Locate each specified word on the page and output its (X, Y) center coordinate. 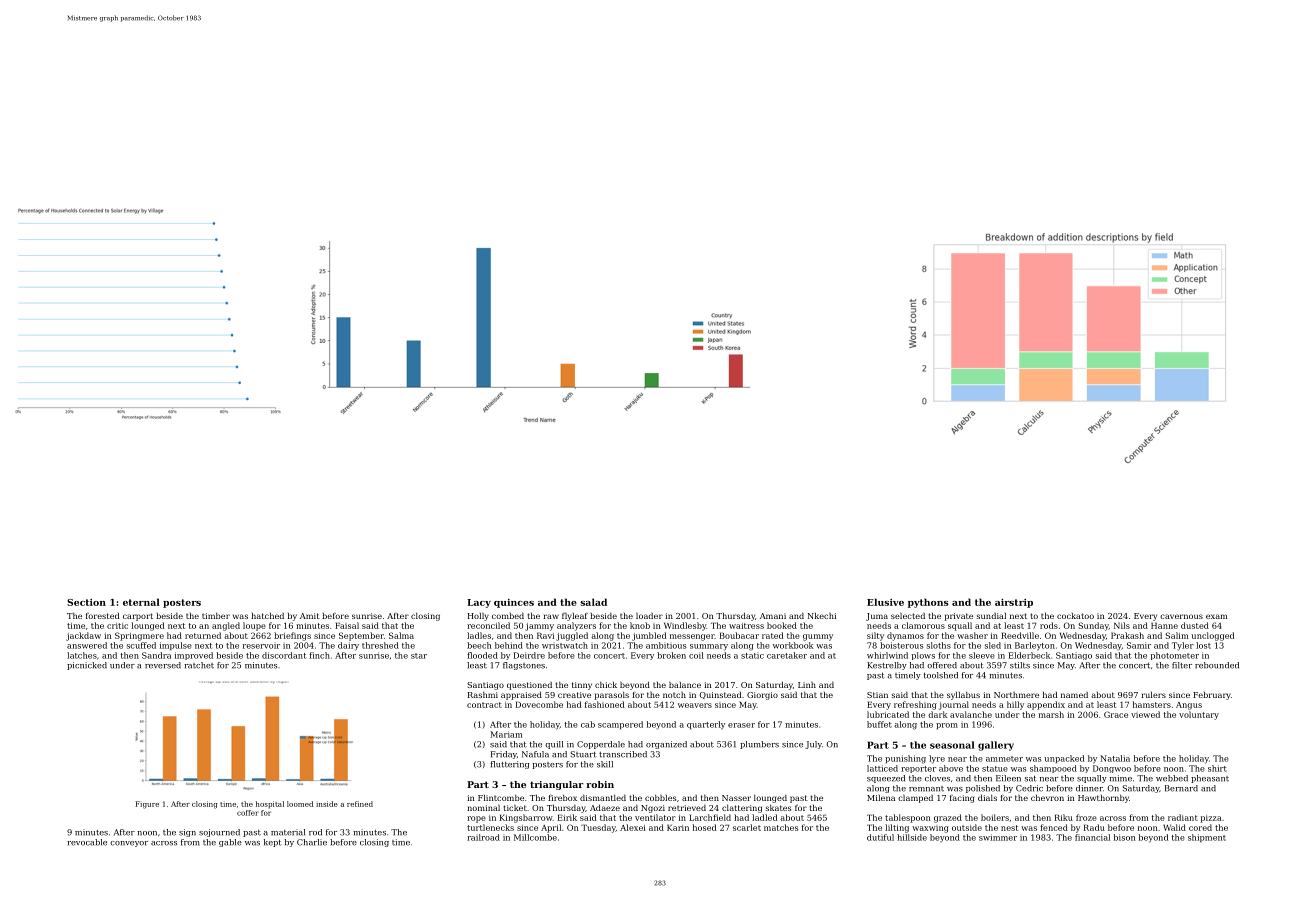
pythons (928, 603)
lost (1203, 645)
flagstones (524, 666)
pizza (1211, 819)
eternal (141, 602)
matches (781, 827)
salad (593, 602)
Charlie (312, 842)
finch (319, 655)
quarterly (706, 725)
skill (605, 764)
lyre (937, 759)
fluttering (509, 765)
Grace (1116, 714)
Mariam (506, 734)
